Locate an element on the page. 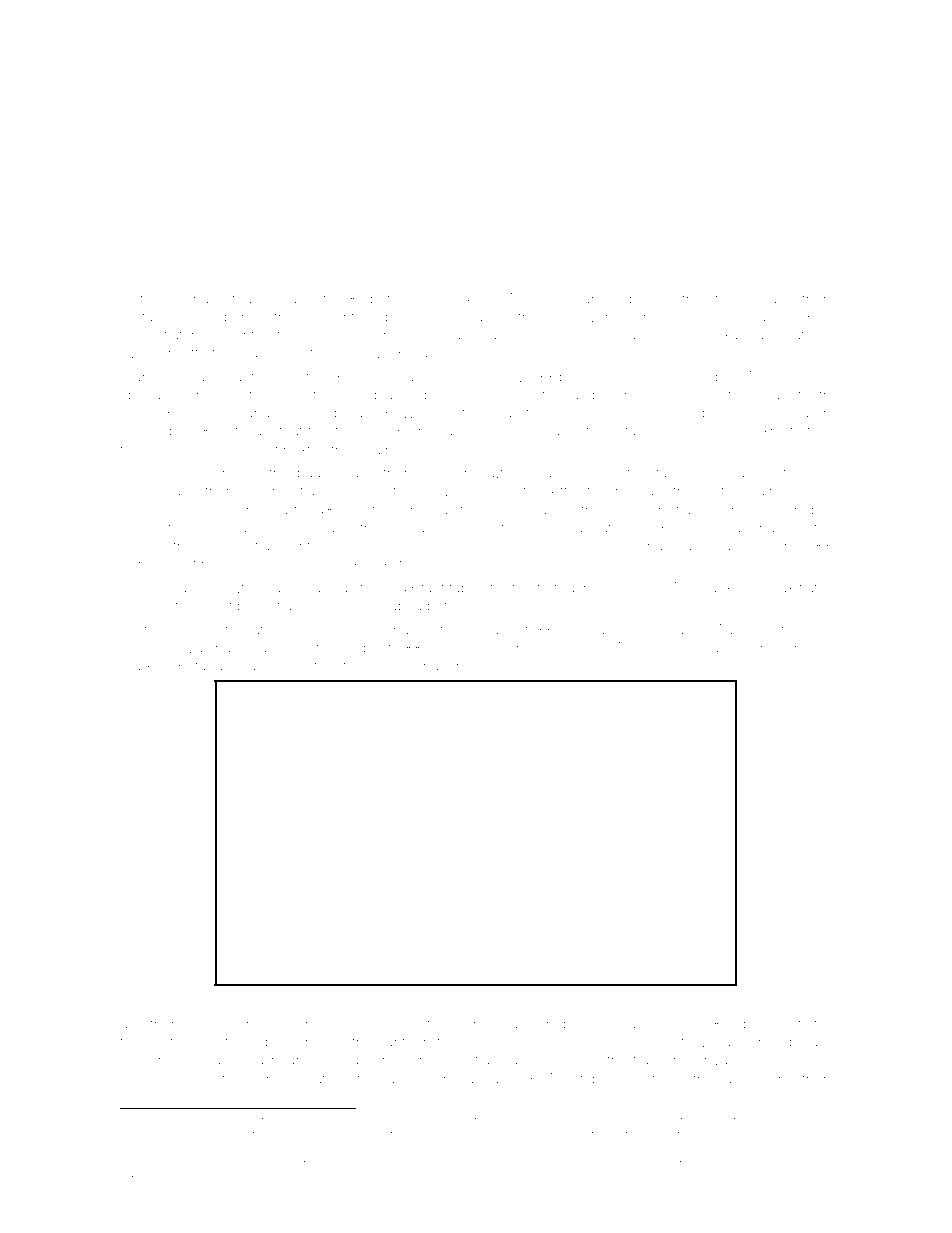 Image resolution: width=952 pixels, height=1233 pixels. unhurried is located at coordinates (152, 564).
